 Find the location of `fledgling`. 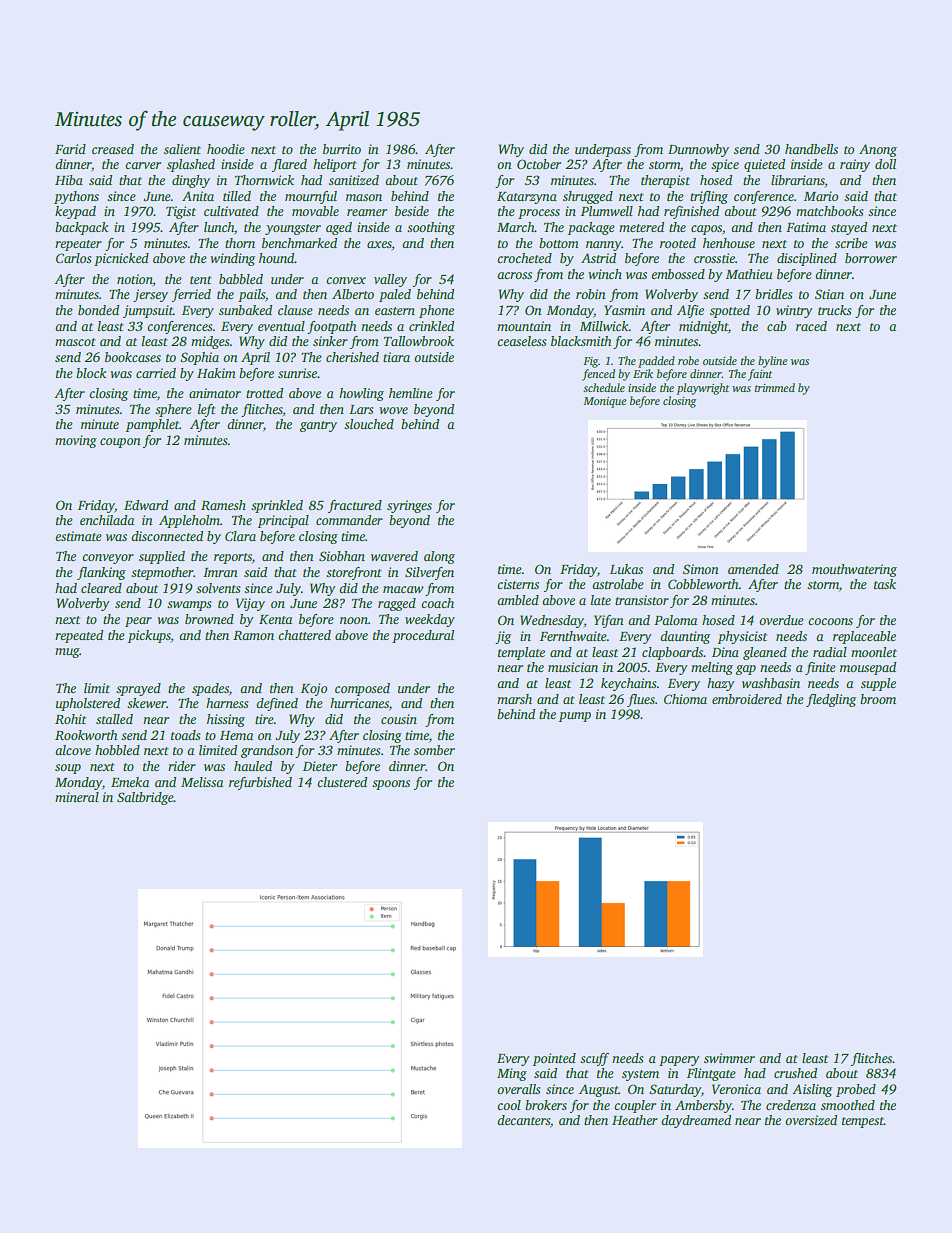

fledgling is located at coordinates (831, 700).
